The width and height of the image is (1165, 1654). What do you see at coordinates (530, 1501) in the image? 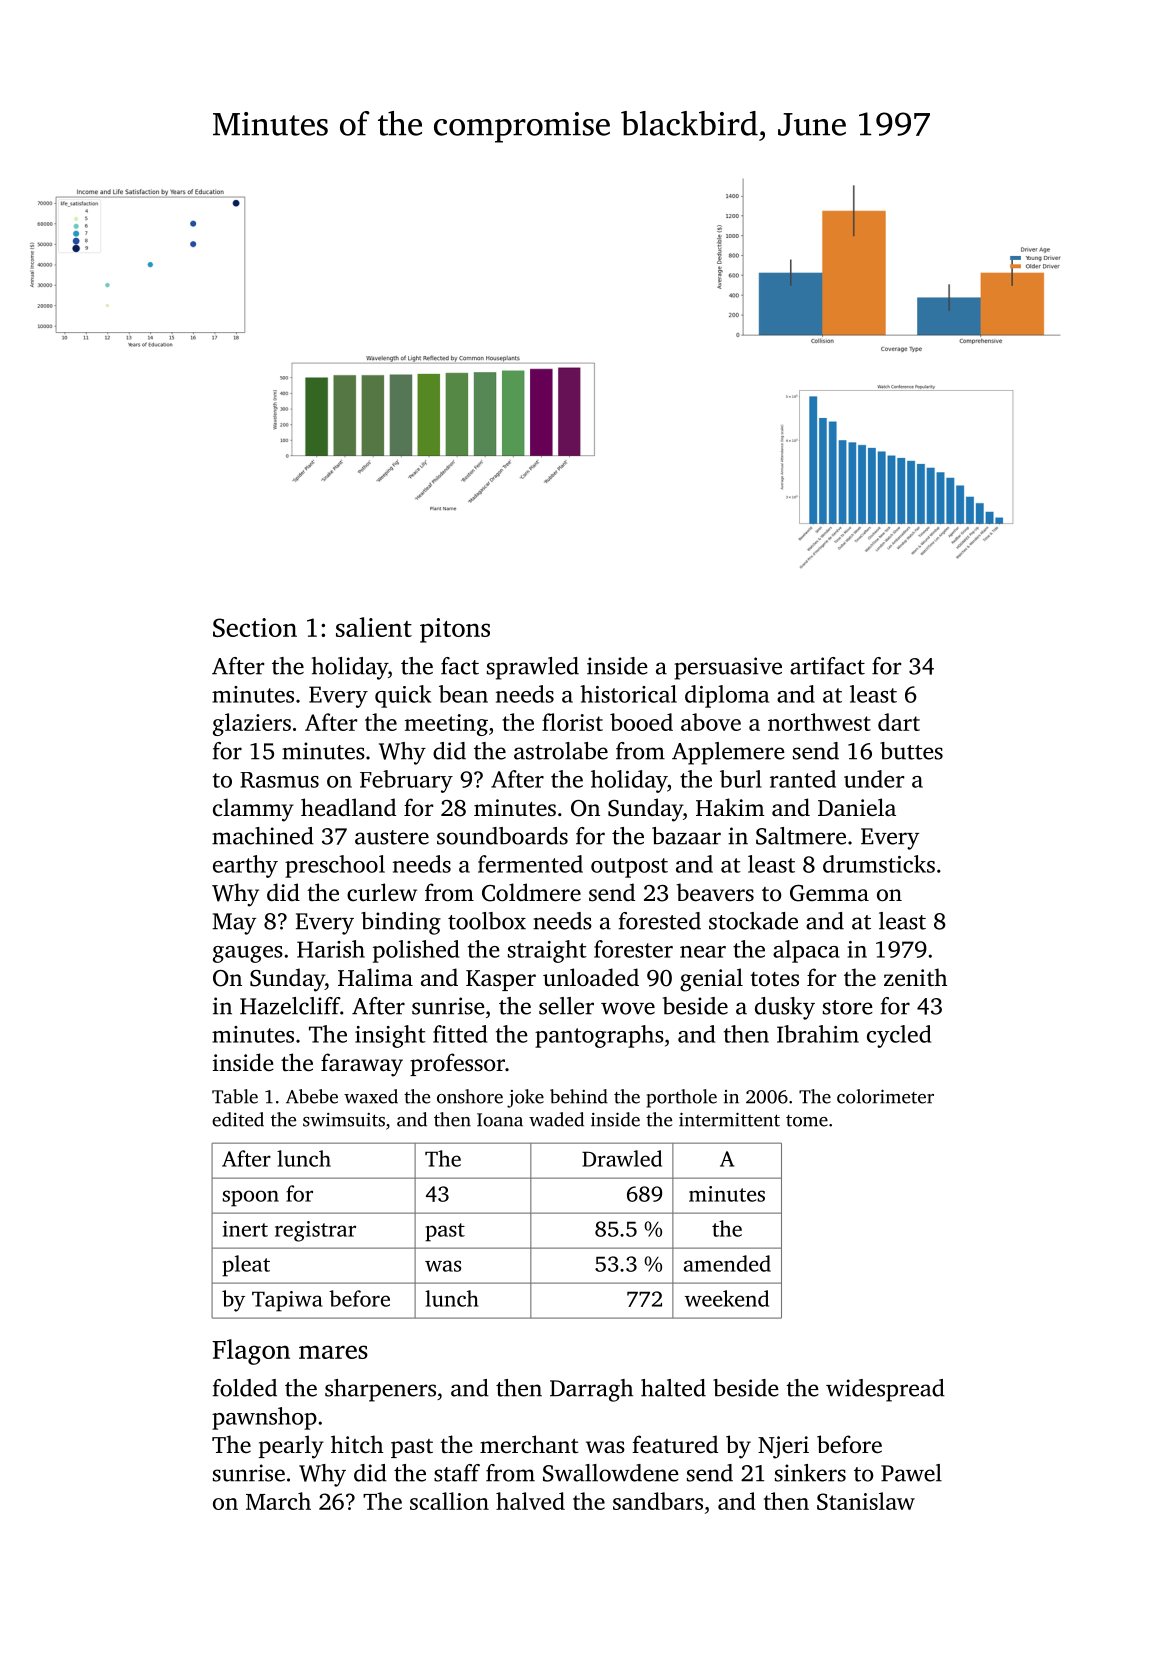
I see `halved` at bounding box center [530, 1501].
